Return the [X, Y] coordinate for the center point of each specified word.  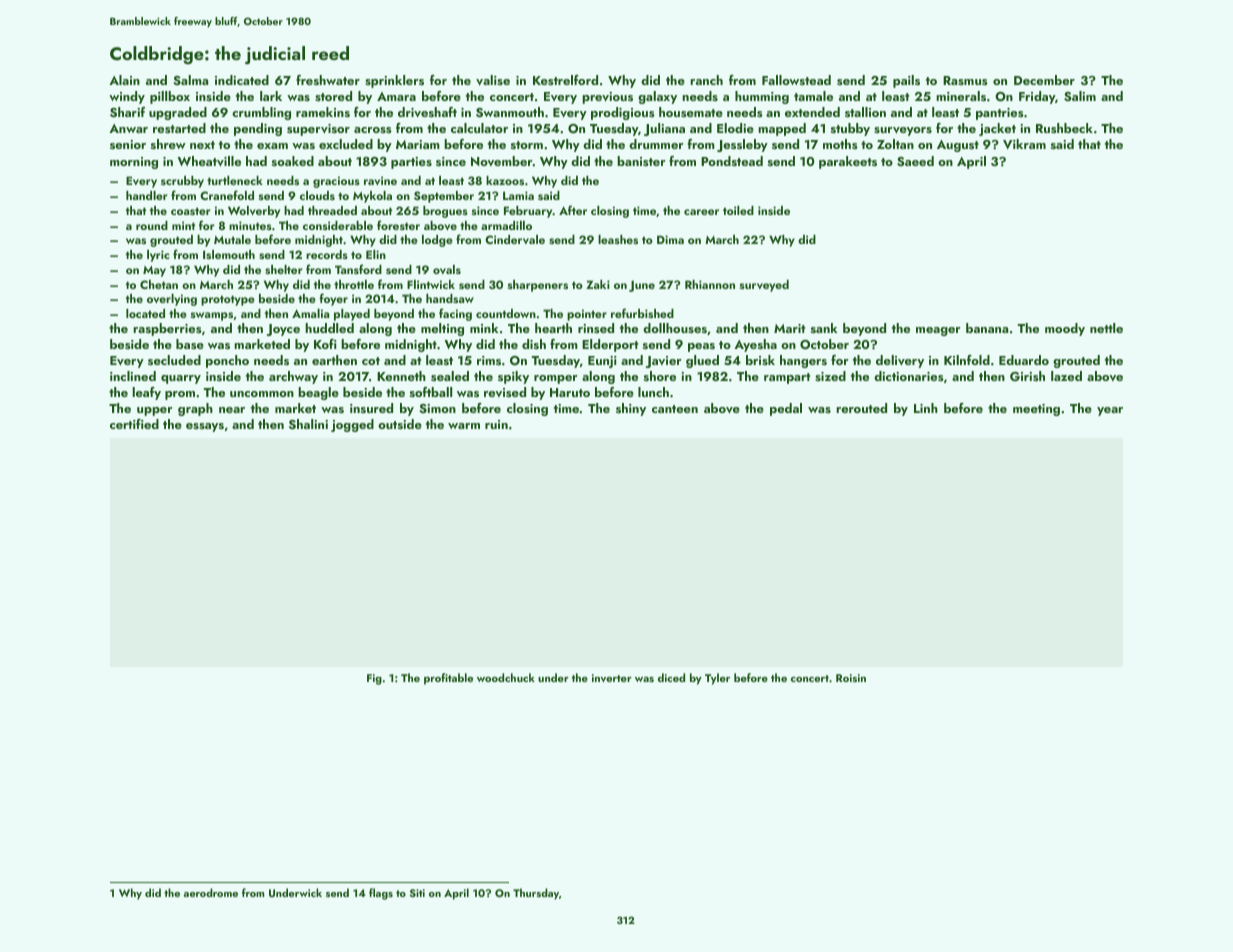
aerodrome [211, 892]
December [1044, 80]
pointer [587, 315]
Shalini [308, 424]
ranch [706, 80]
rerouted [861, 408]
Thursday [536, 894]
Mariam [418, 144]
